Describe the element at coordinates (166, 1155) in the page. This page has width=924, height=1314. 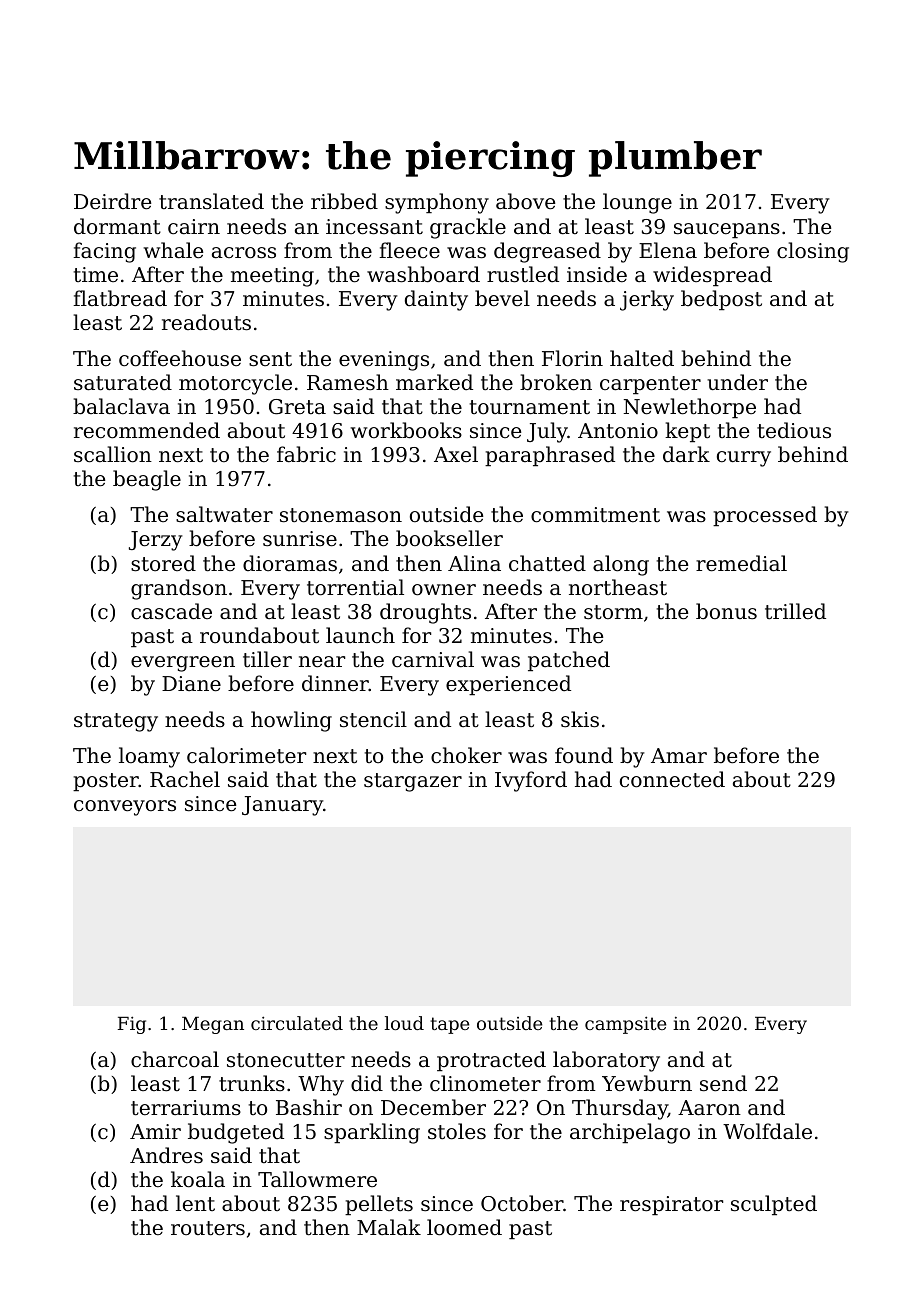
I see `Andres` at that location.
